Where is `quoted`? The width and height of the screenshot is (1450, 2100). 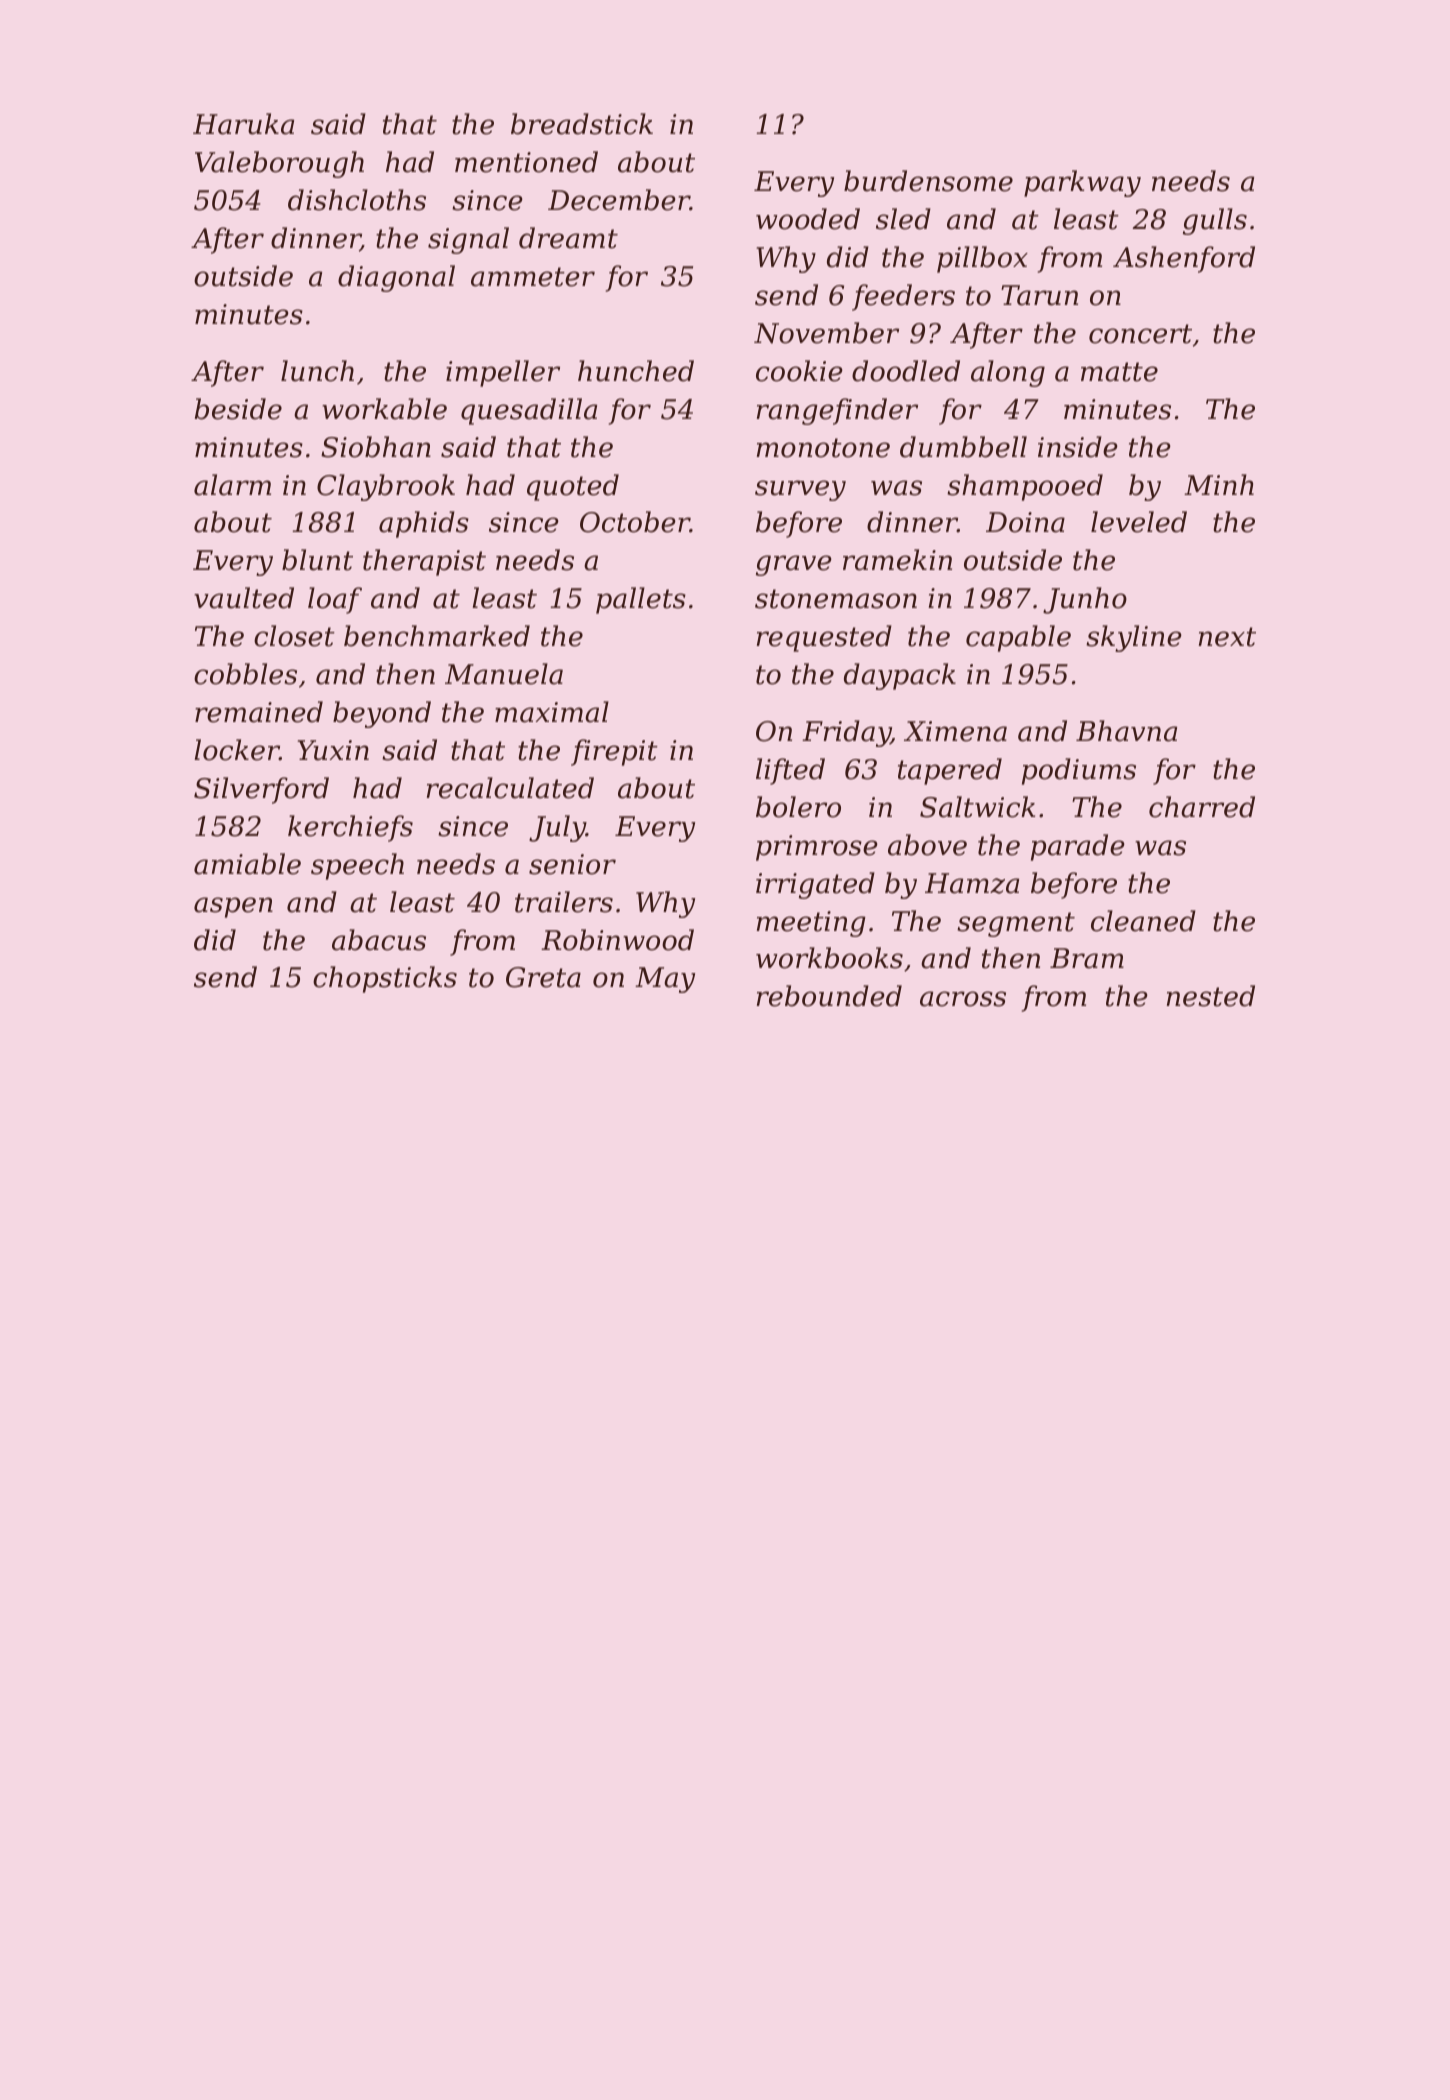
quoted is located at coordinates (573, 487).
